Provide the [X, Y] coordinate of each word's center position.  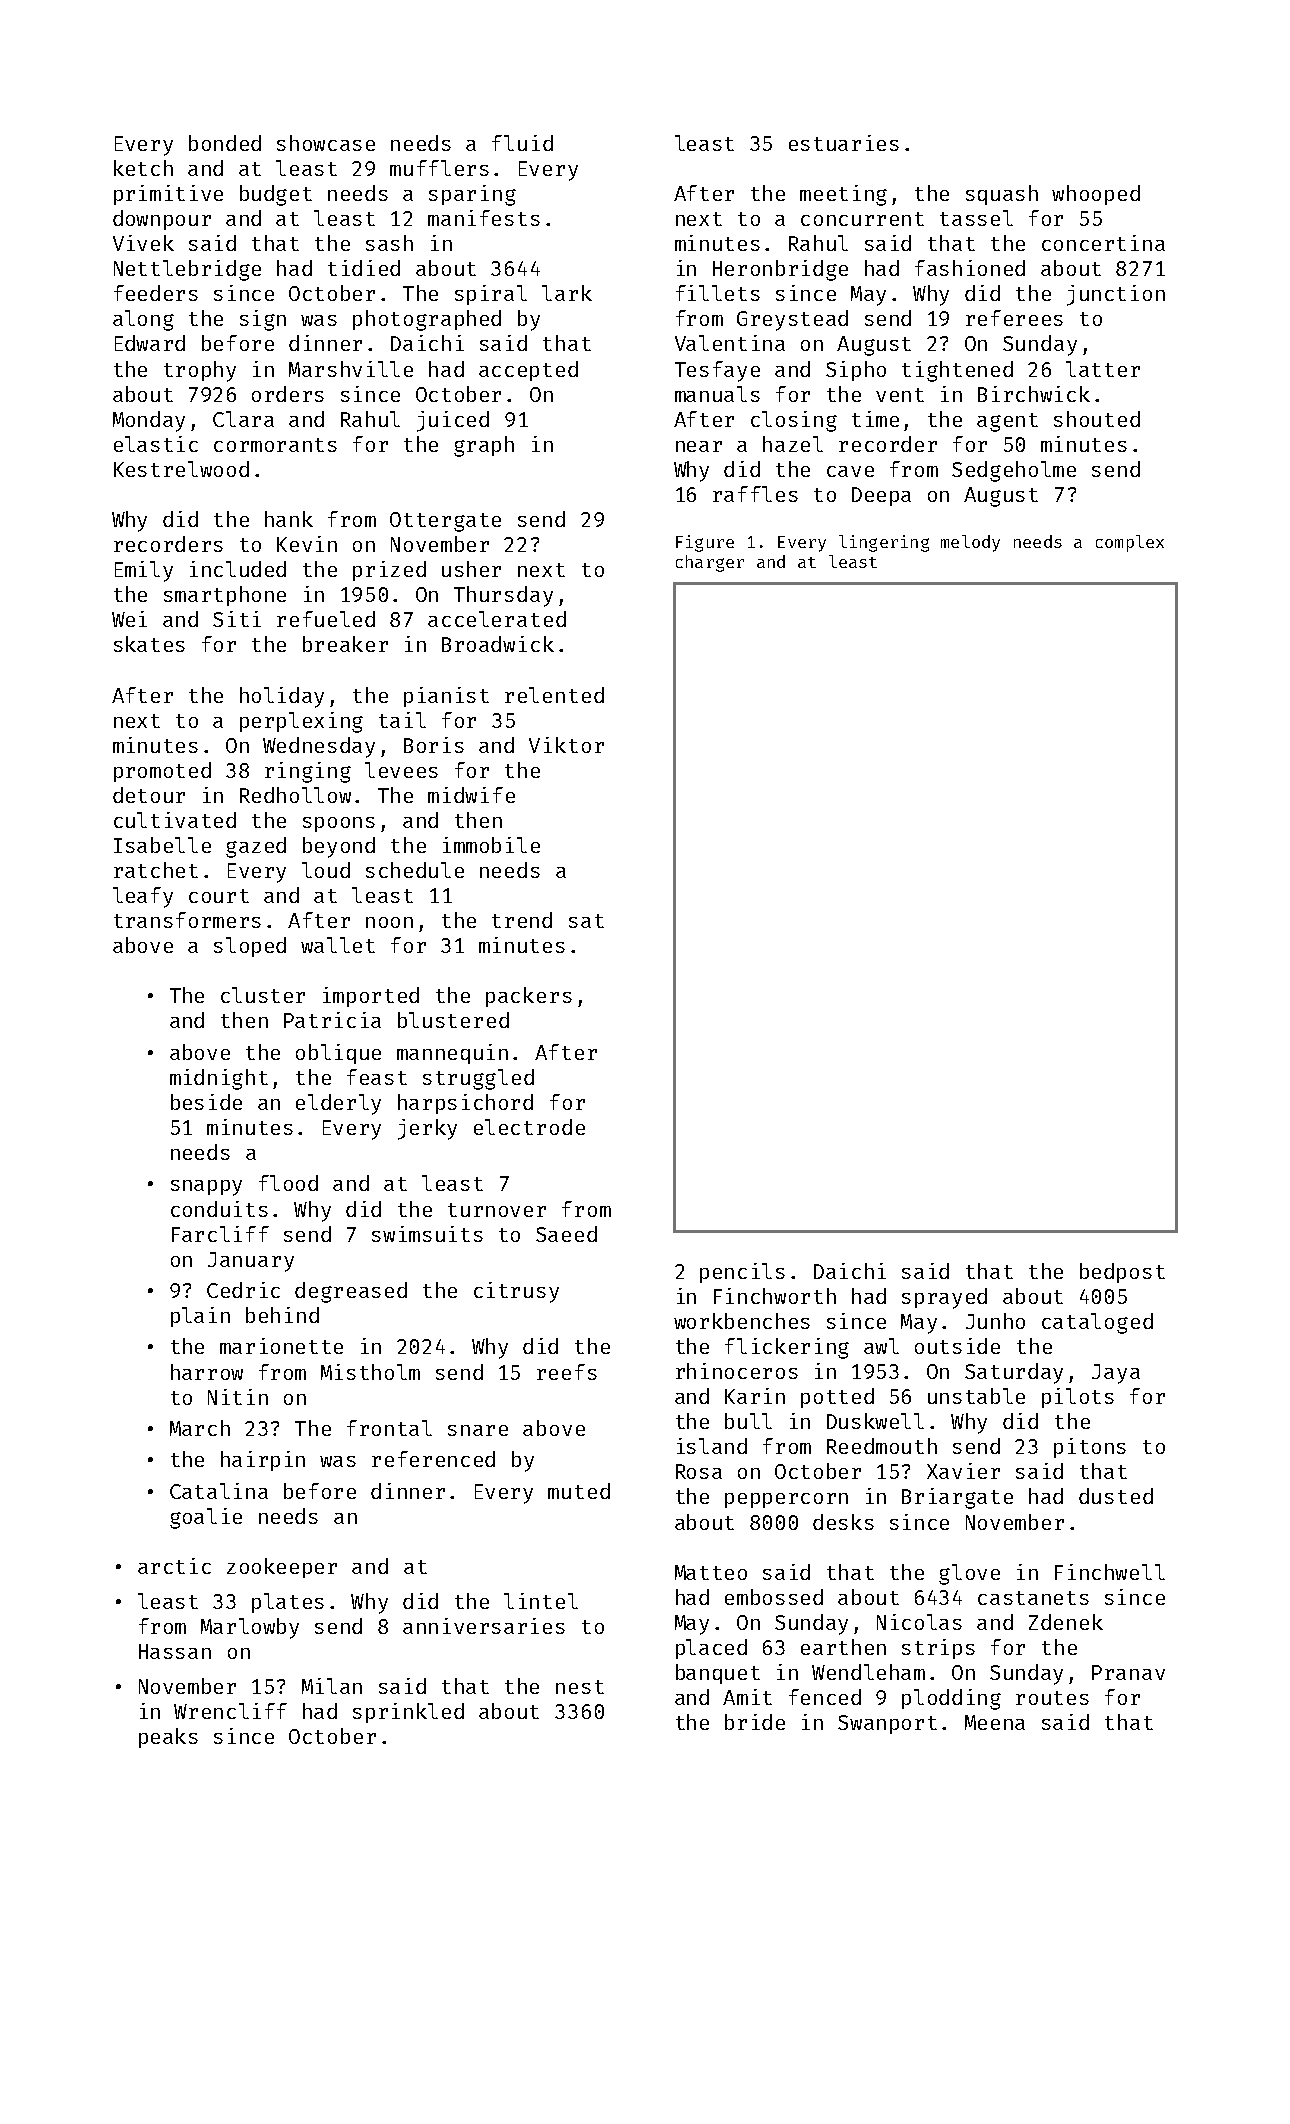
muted [579, 1491]
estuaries [844, 143]
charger [710, 563]
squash [1002, 195]
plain [200, 1317]
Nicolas [919, 1622]
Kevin [307, 544]
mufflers [439, 168]
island [712, 1446]
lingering [884, 543]
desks [843, 1522]
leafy [143, 897]
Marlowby [250, 1628]
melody [970, 543]
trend [522, 920]
